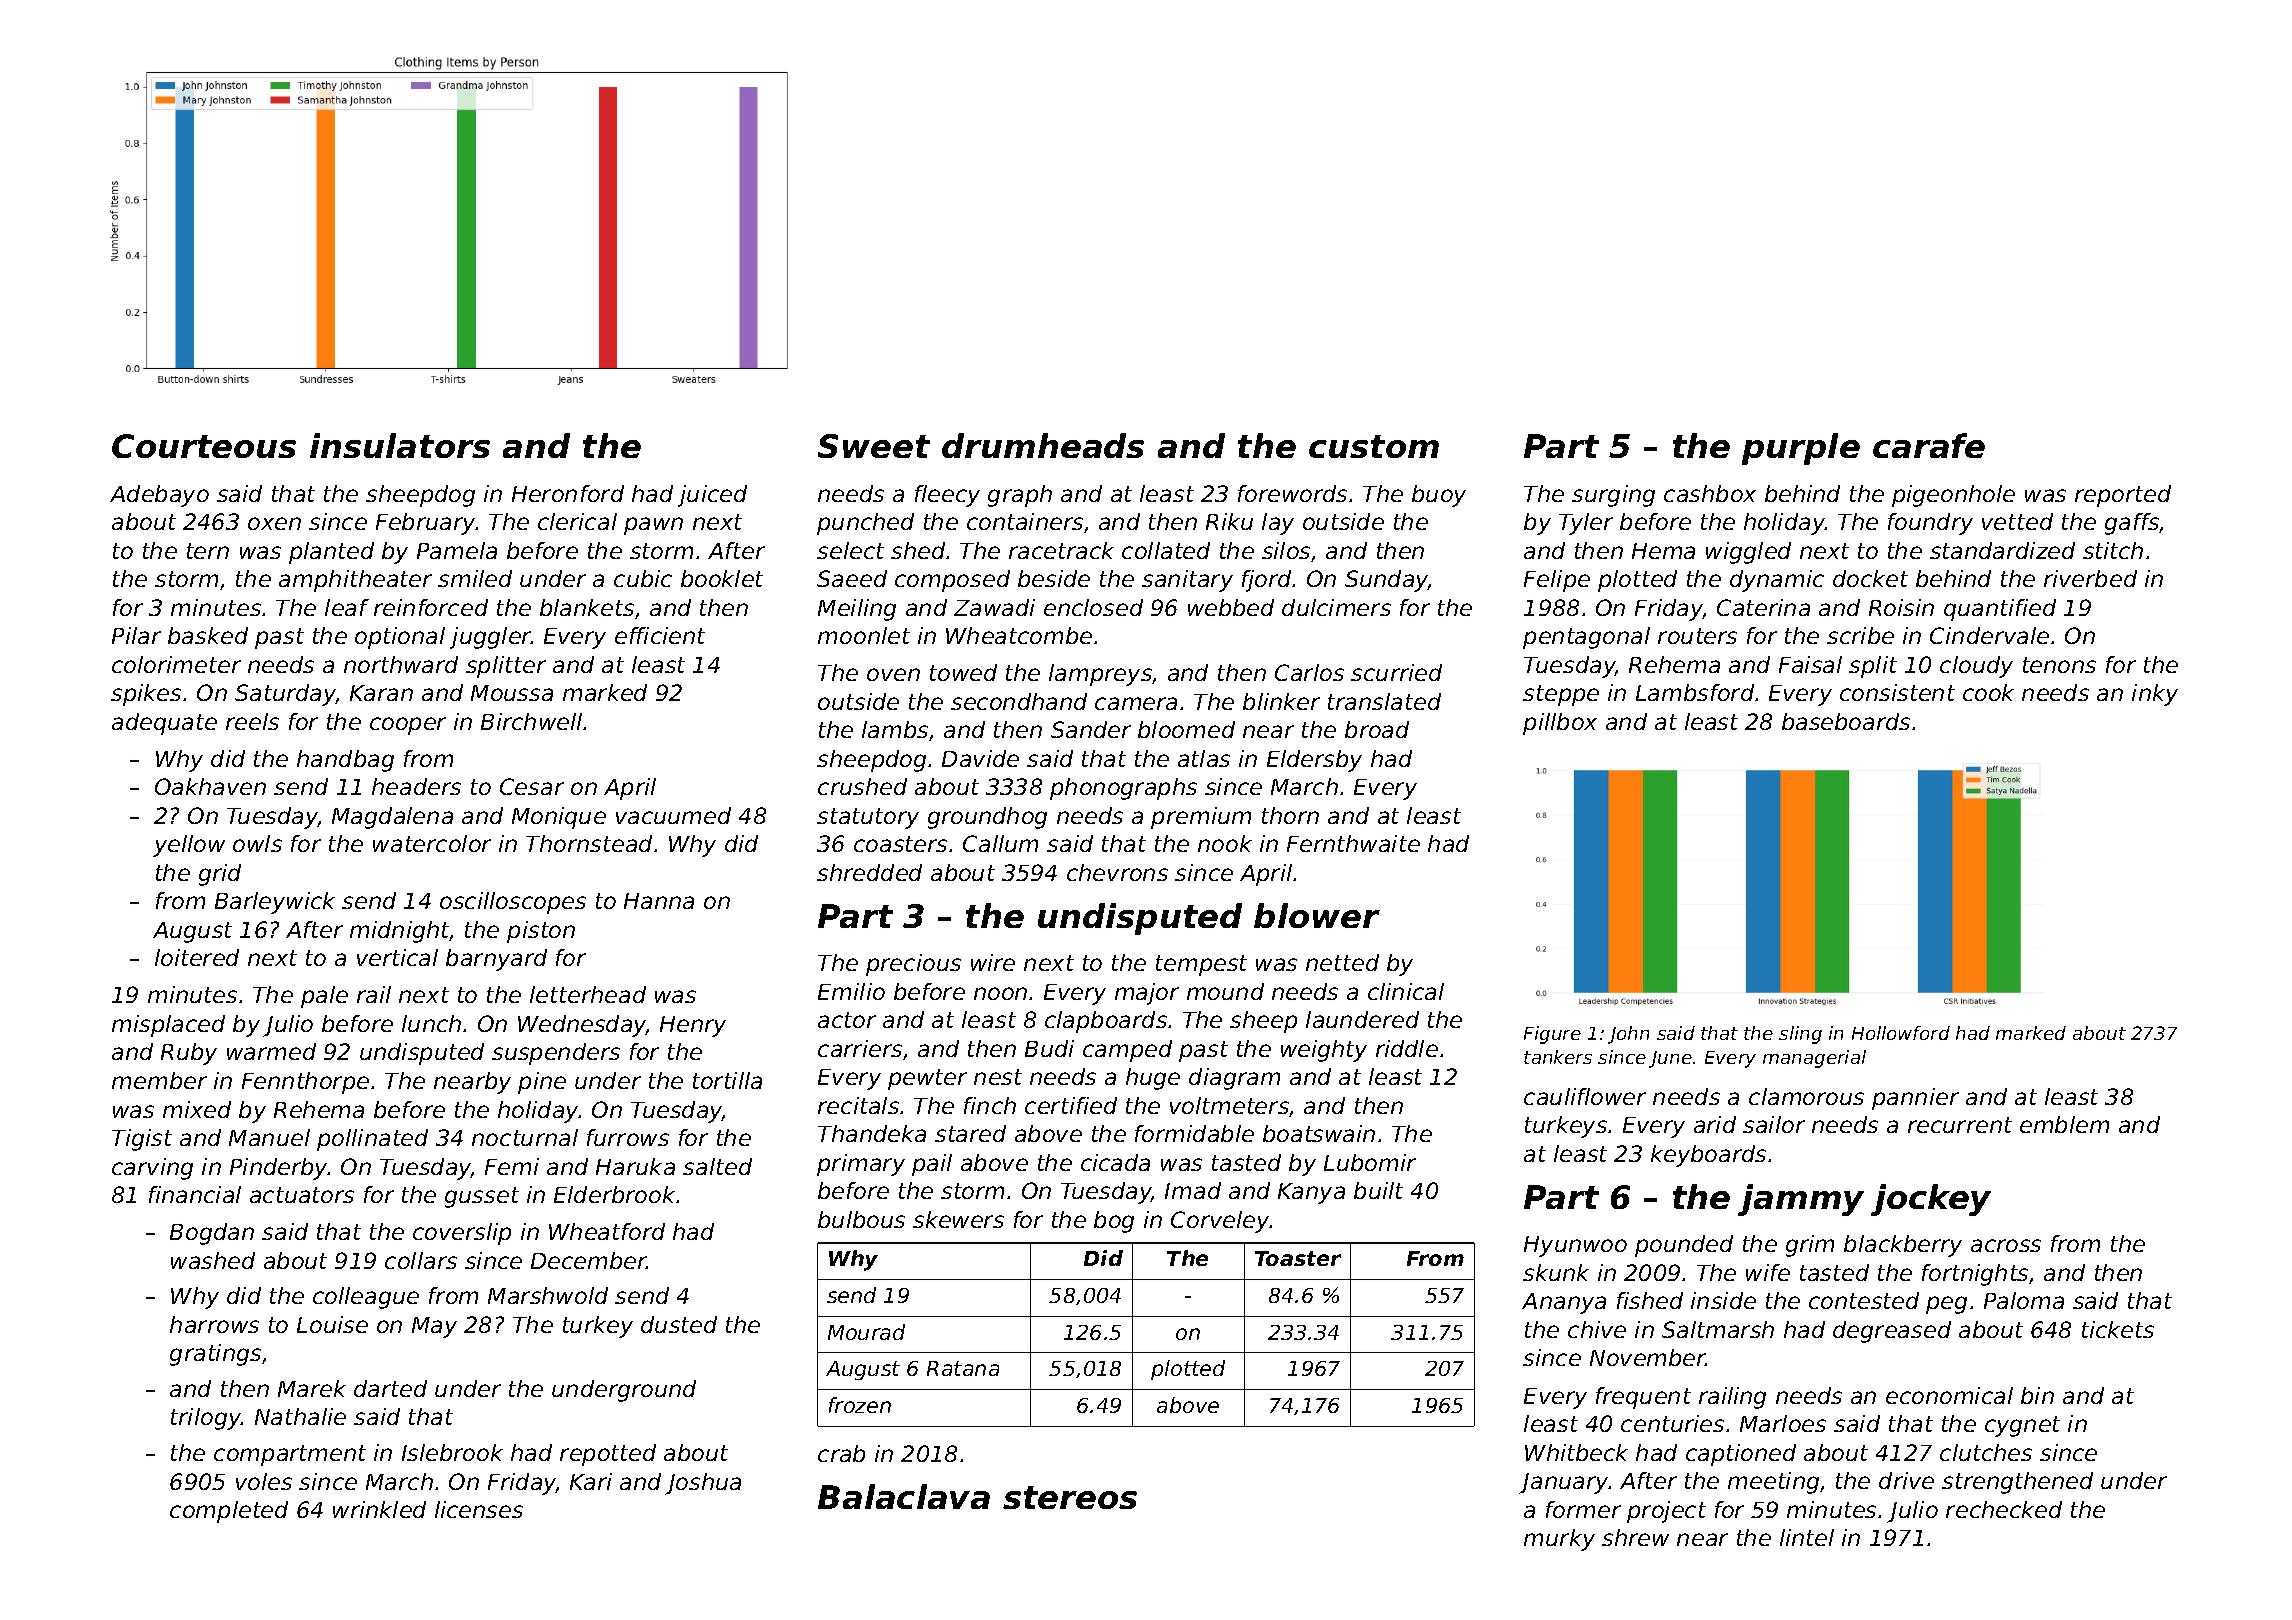  I want to click on yellow, so click(189, 846).
